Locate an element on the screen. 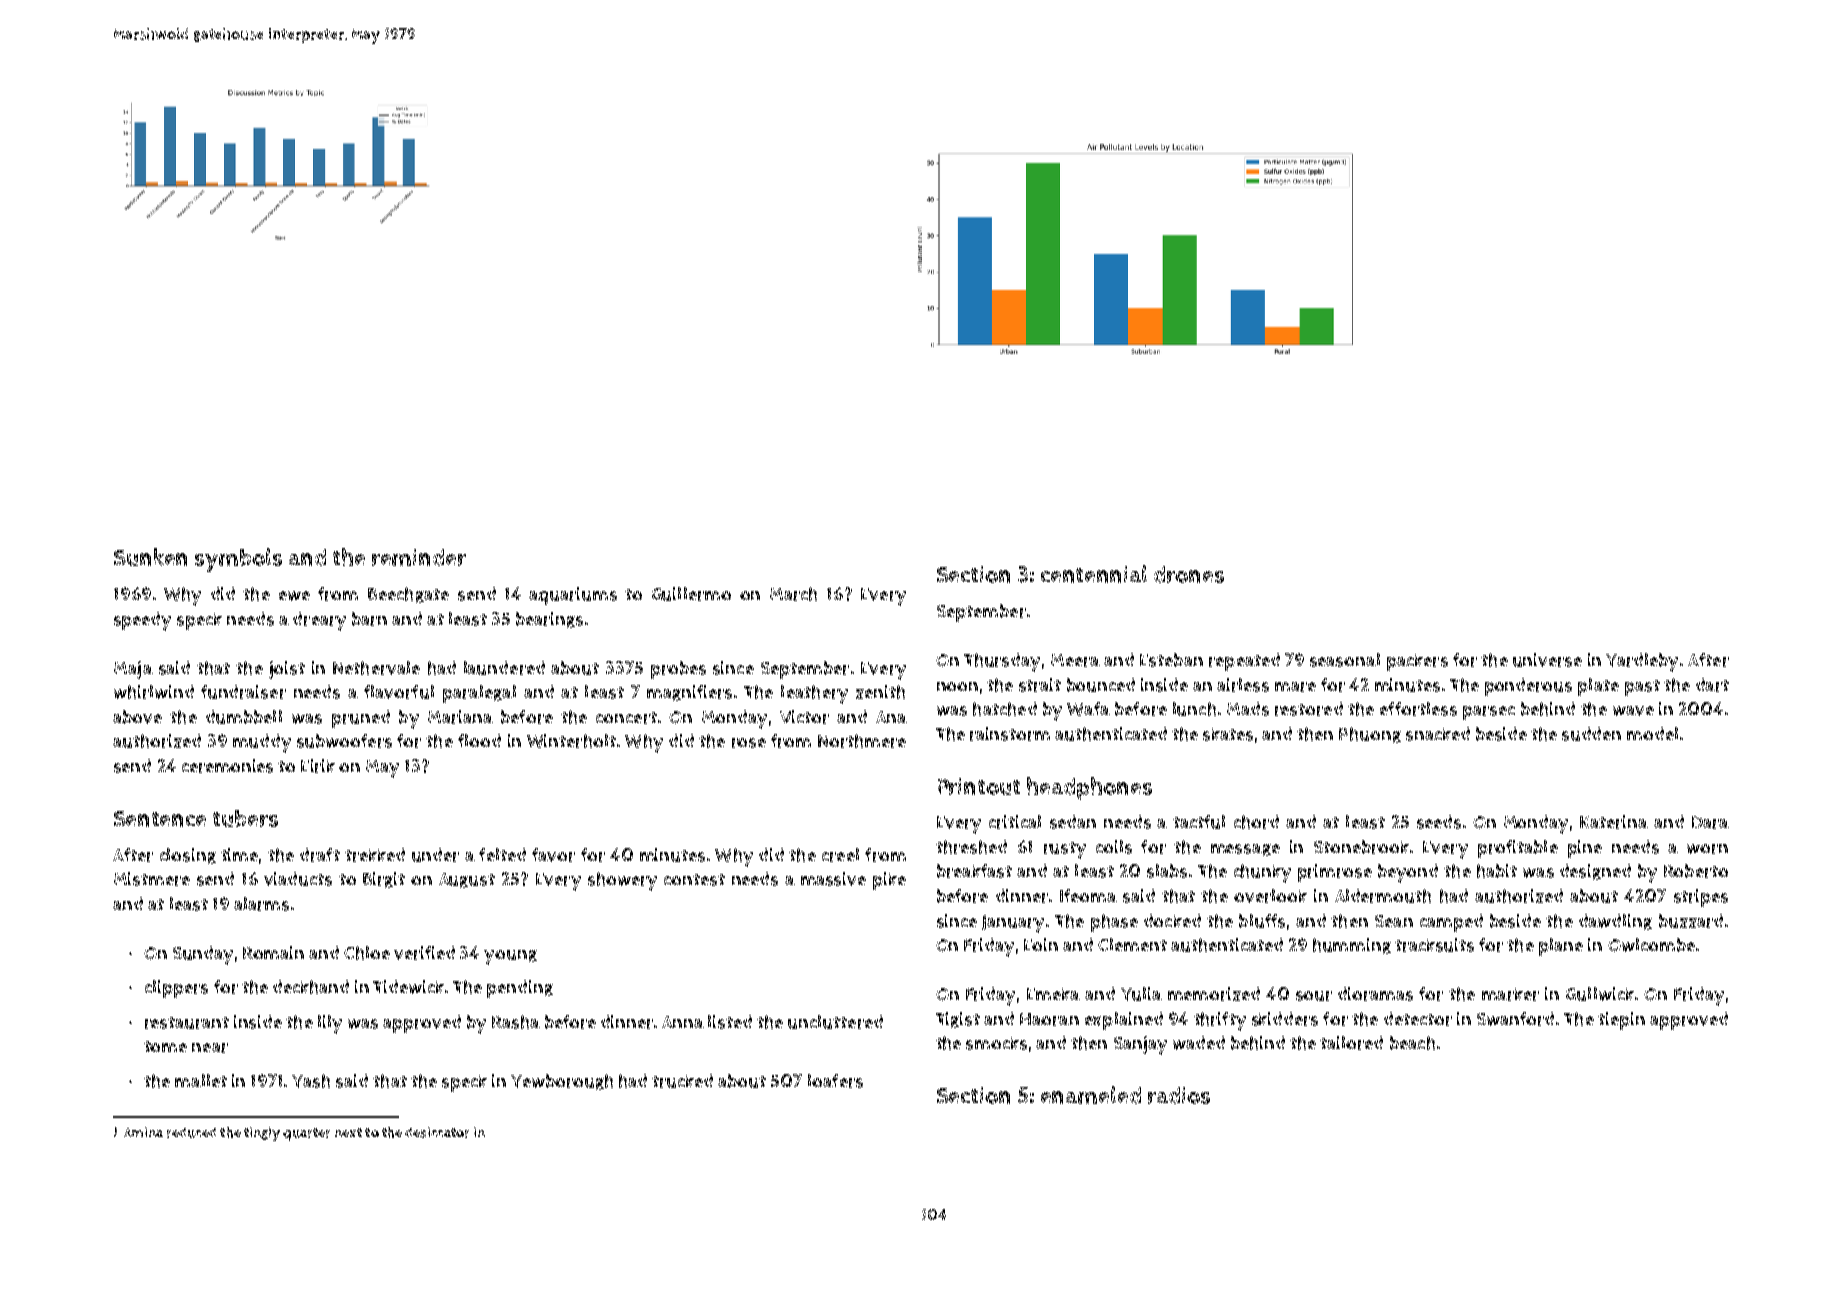 This screenshot has width=1842, height=1303. tiepin is located at coordinates (1621, 1021).
